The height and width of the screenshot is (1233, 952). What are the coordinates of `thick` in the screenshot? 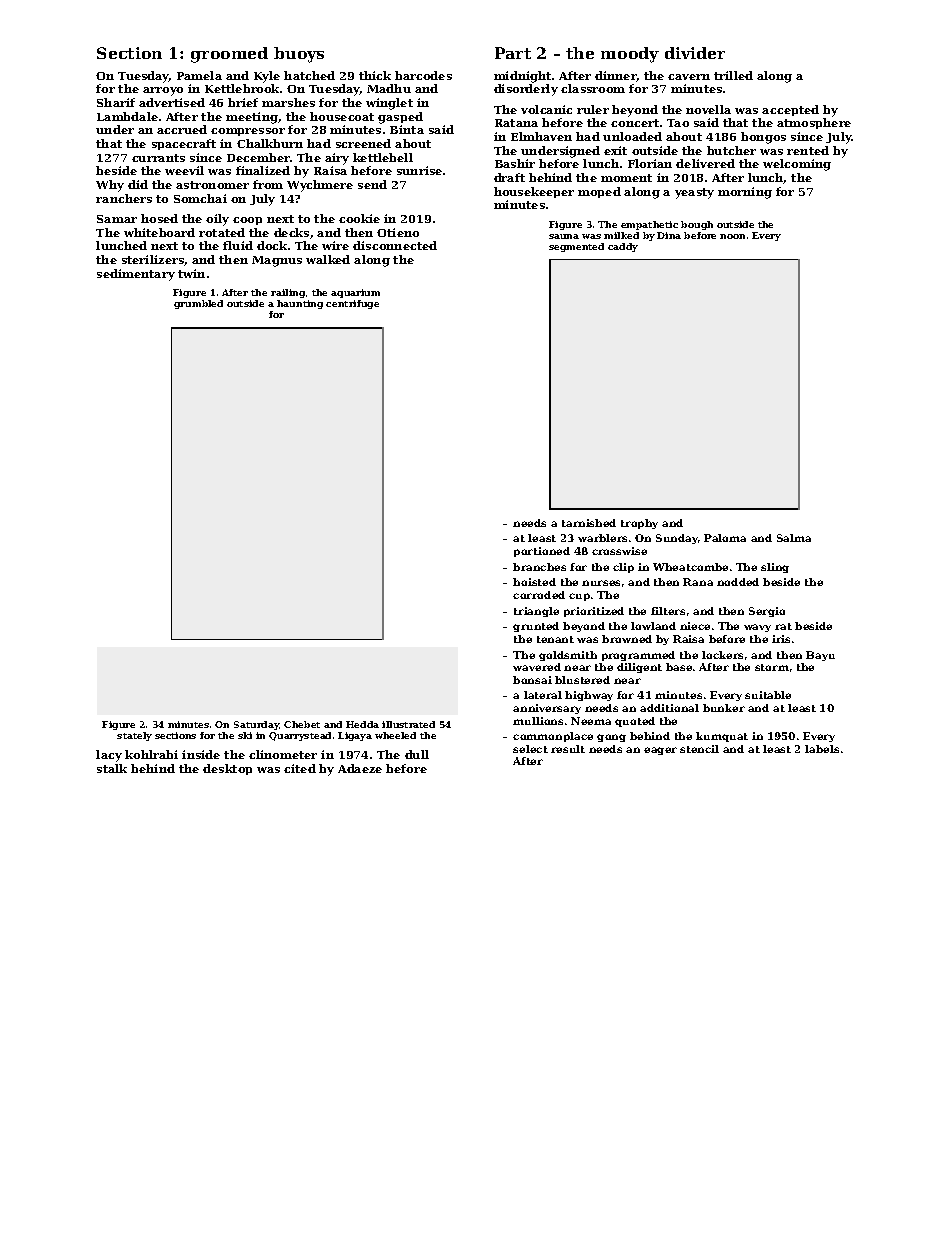 It's located at (375, 75).
